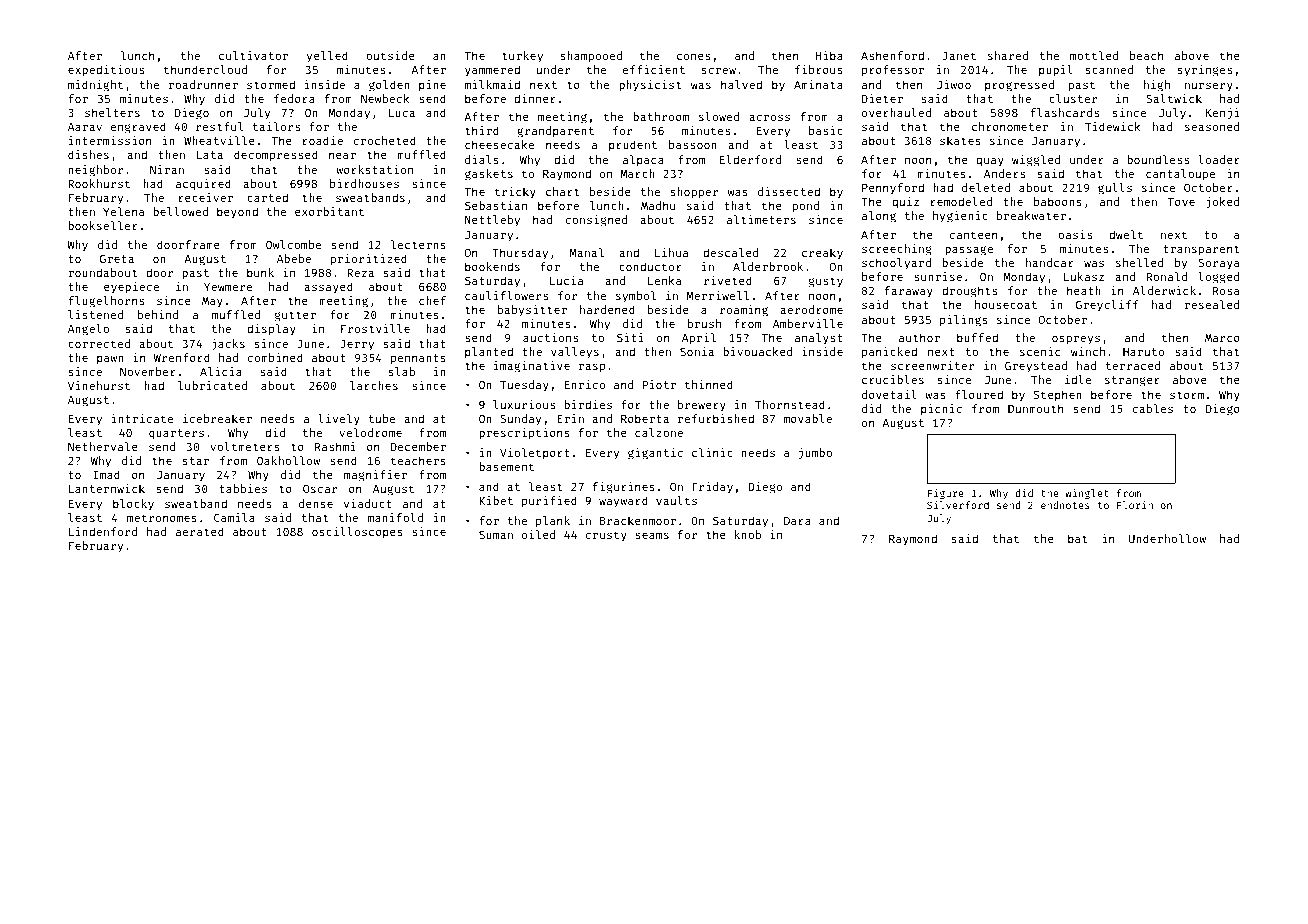 The height and width of the screenshot is (924, 1308). Describe the element at coordinates (492, 84) in the screenshot. I see `milkmaid` at that location.
